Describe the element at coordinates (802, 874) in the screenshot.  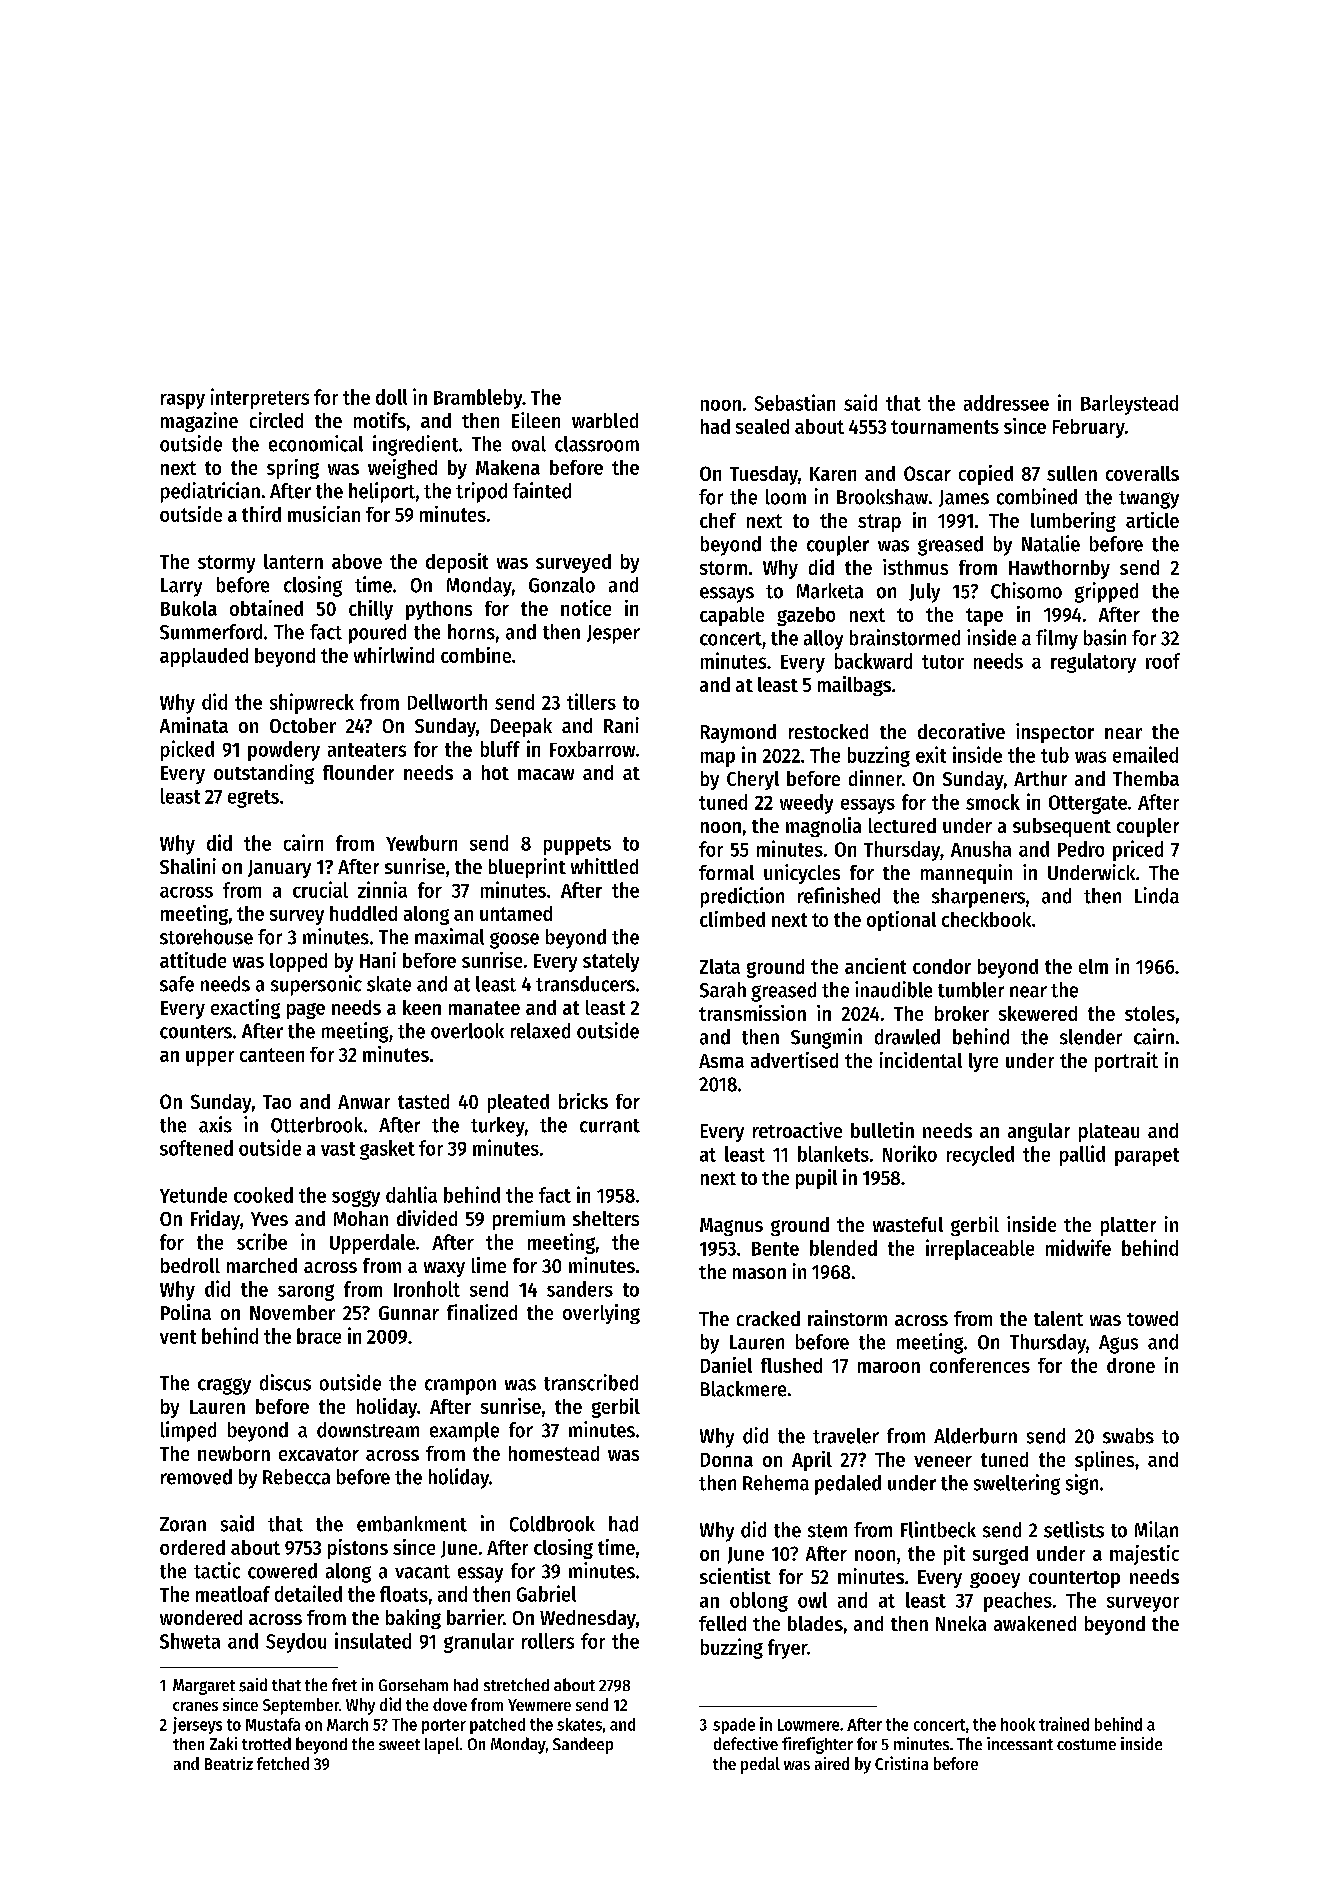
I see `unicycles` at that location.
